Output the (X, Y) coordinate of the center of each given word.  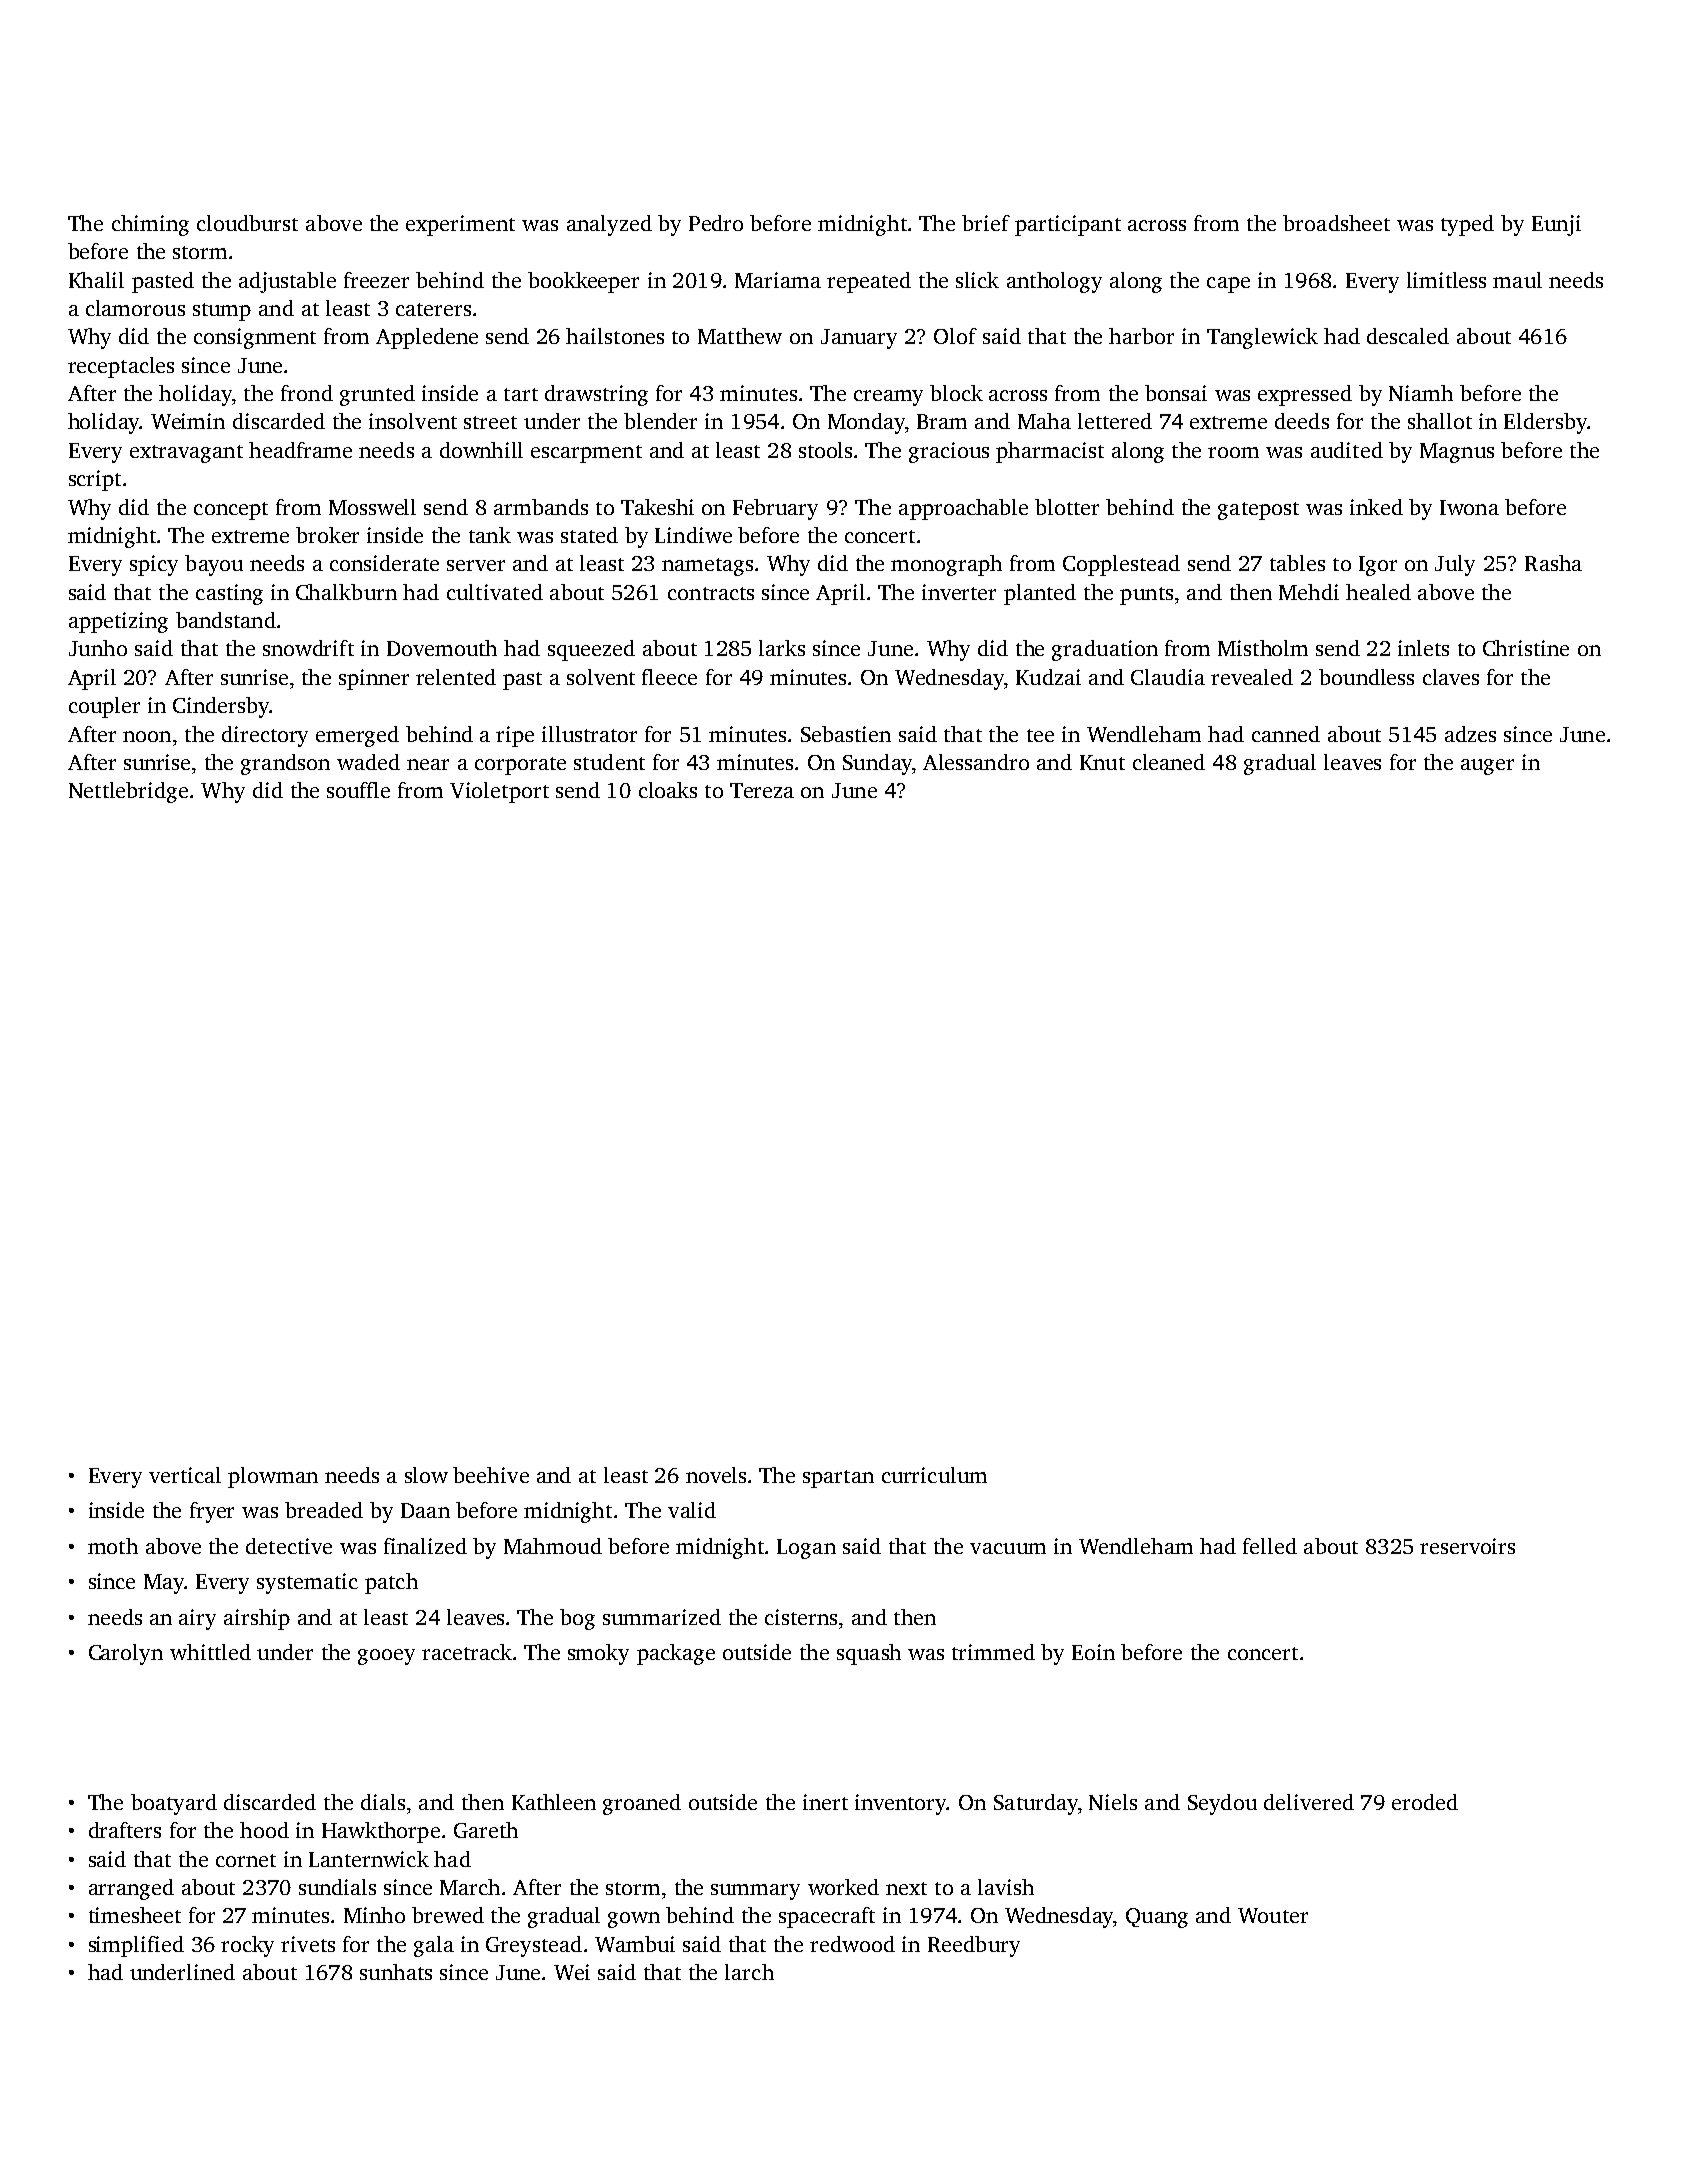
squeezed (591, 650)
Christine (1526, 648)
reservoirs (1467, 1546)
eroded (1425, 1802)
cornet (246, 1860)
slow (426, 1475)
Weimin (188, 421)
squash (869, 1654)
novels (716, 1475)
